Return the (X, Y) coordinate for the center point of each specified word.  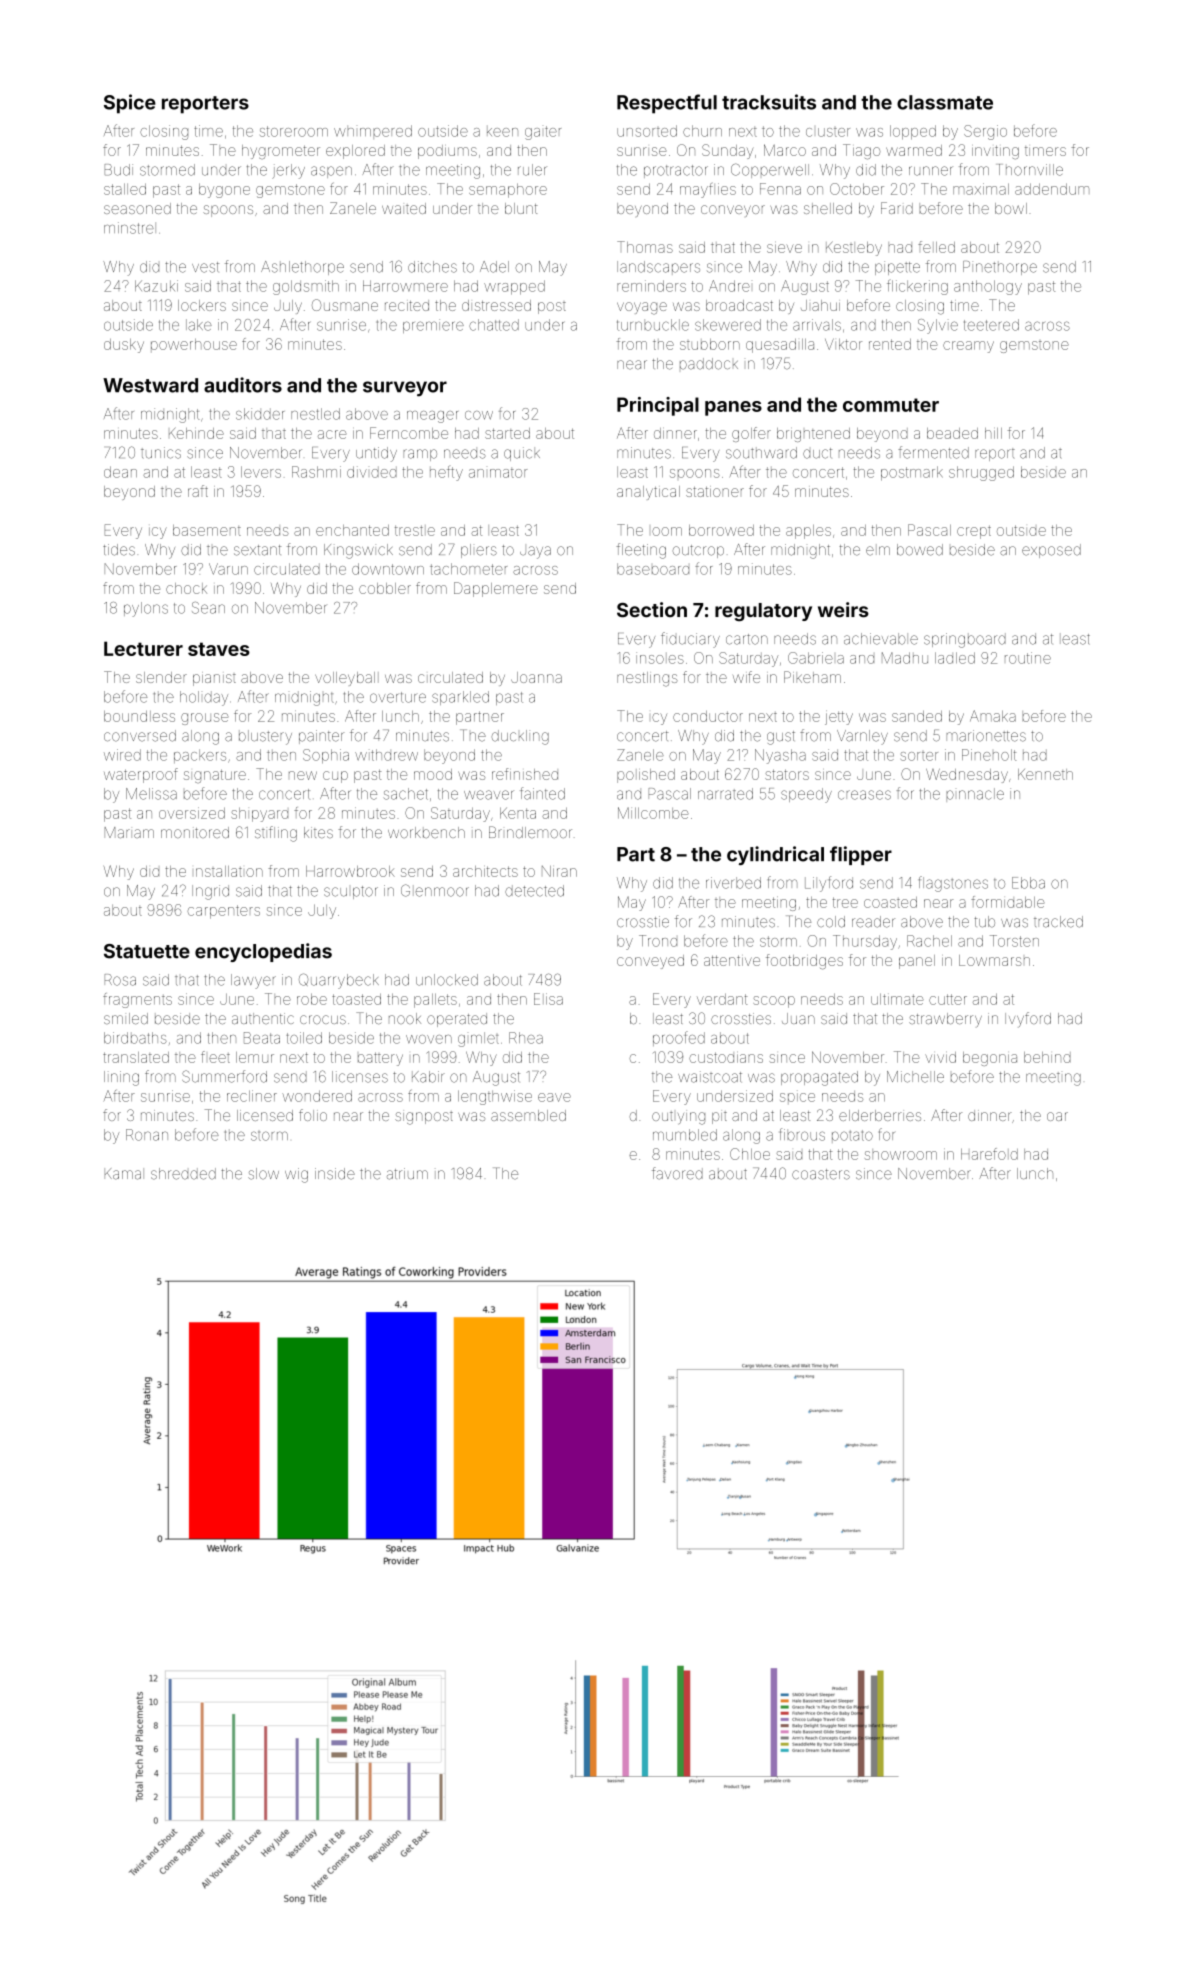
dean (120, 472)
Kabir (428, 1077)
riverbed (733, 883)
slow (263, 1174)
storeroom (294, 131)
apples (808, 532)
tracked (1058, 922)
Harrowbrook (350, 871)
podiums (447, 152)
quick (522, 454)
